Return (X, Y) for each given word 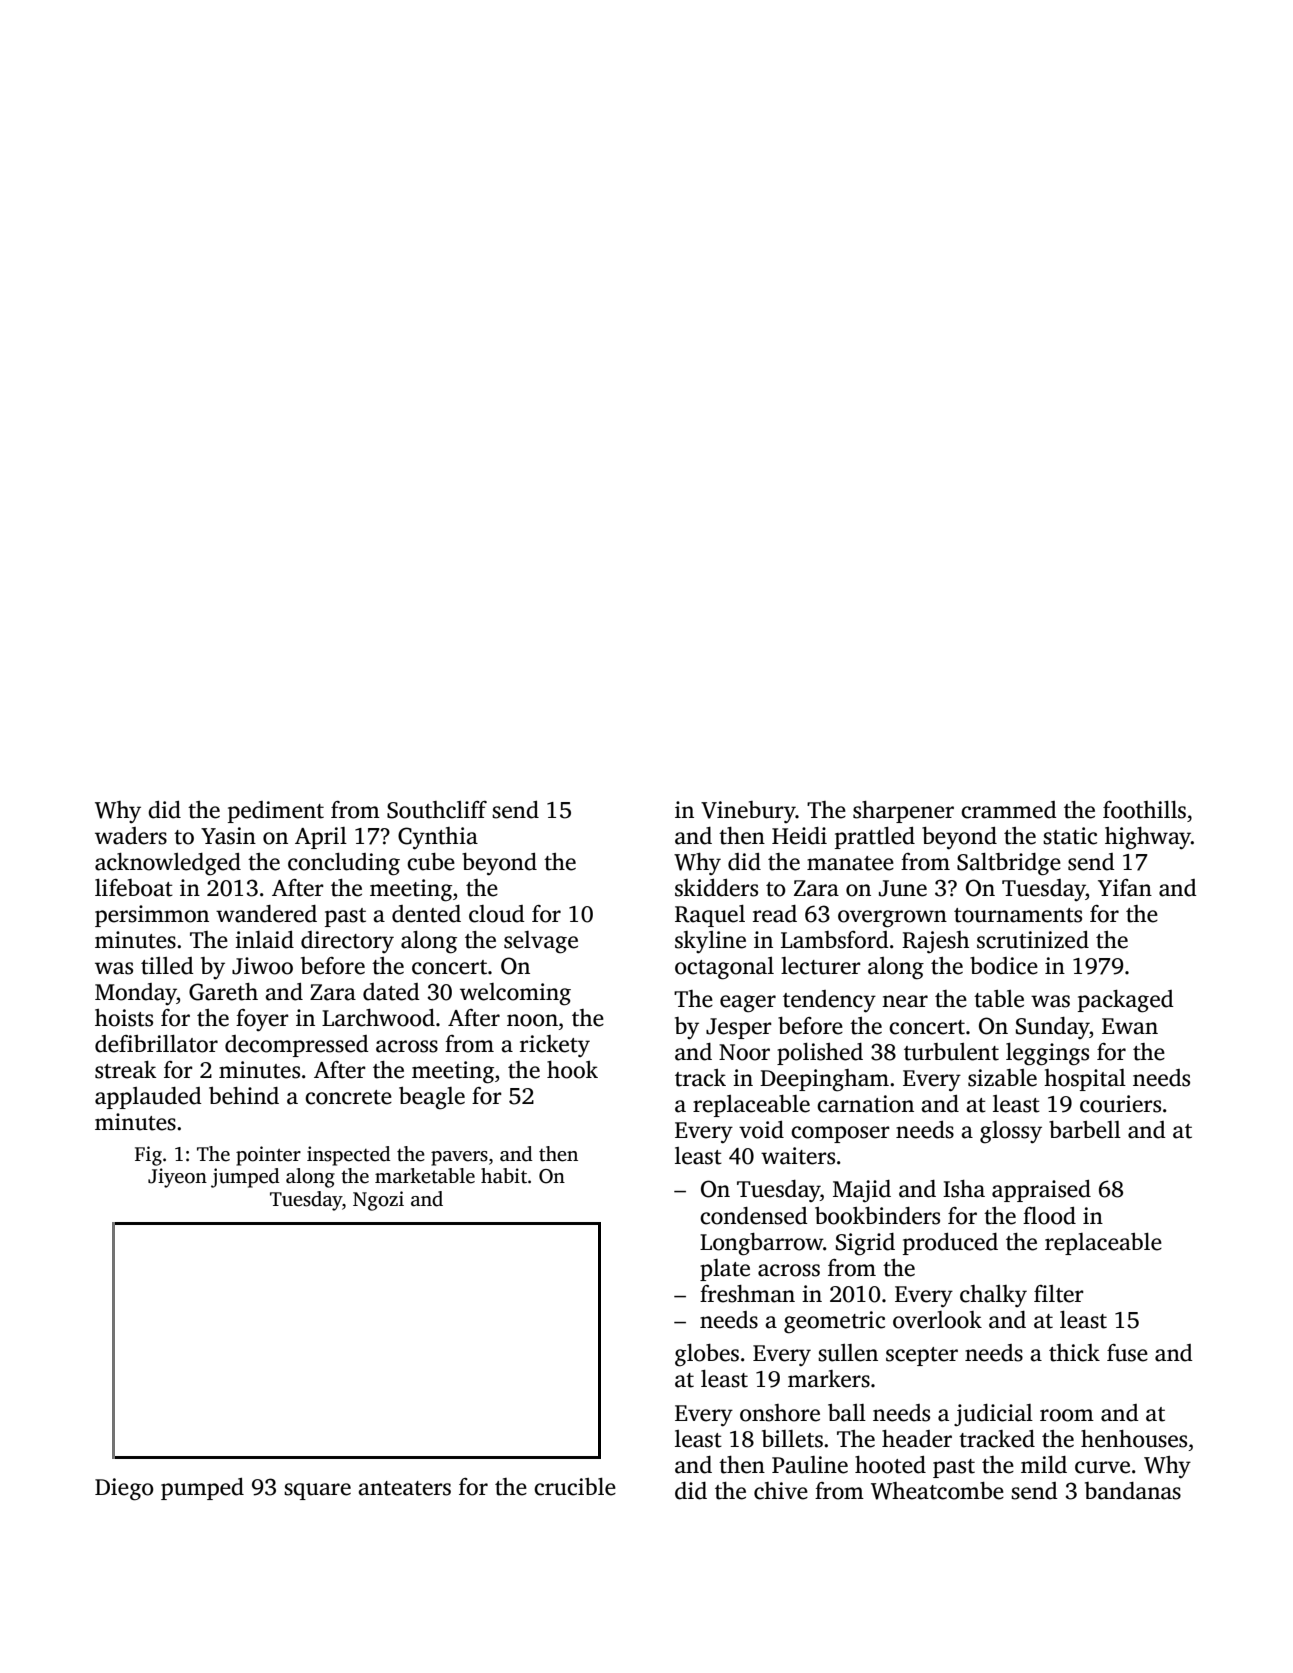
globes (707, 1355)
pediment (276, 812)
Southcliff (437, 810)
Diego (124, 1489)
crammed (1009, 810)
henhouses (1134, 1439)
